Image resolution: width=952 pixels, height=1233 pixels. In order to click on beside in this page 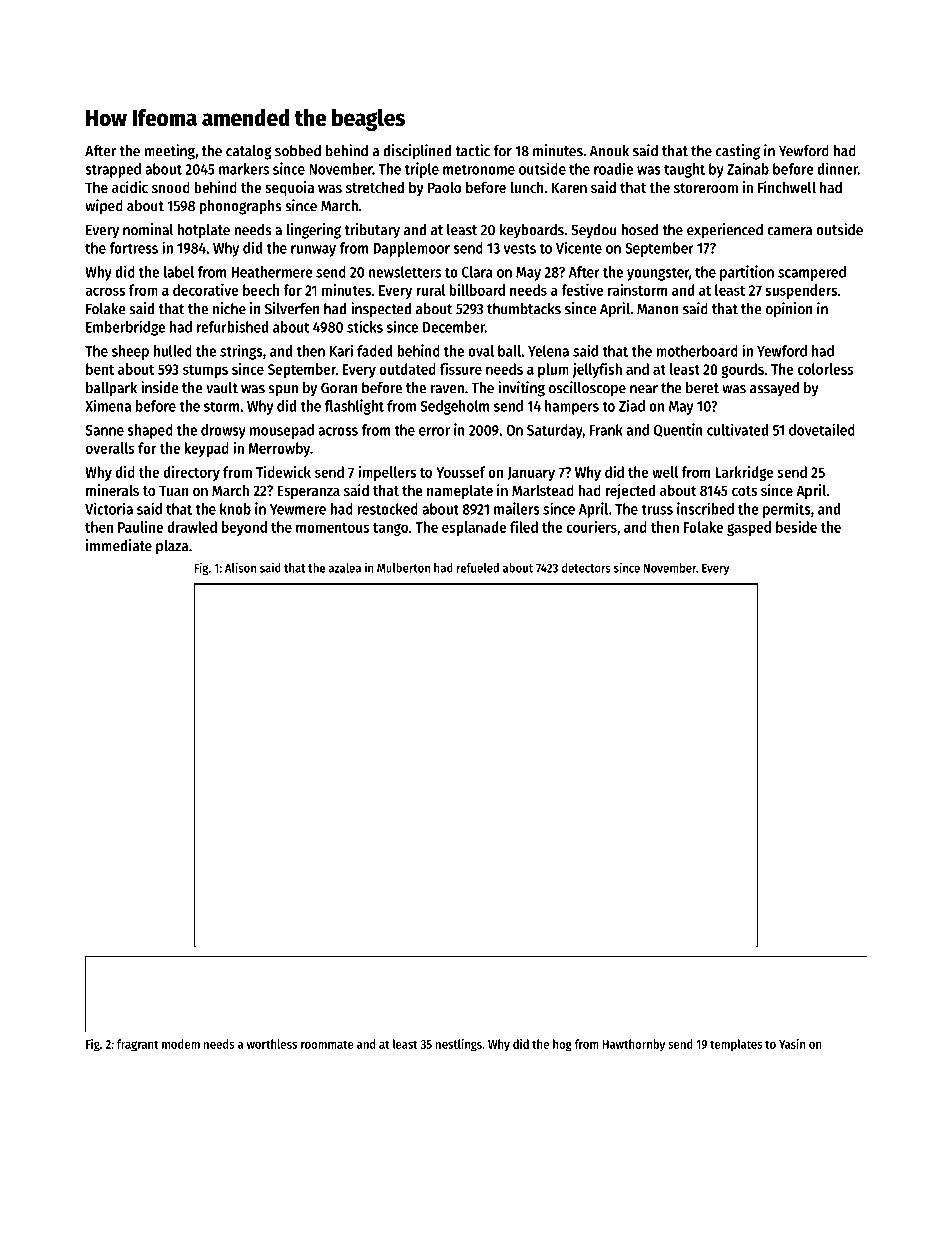, I will do `click(796, 527)`.
